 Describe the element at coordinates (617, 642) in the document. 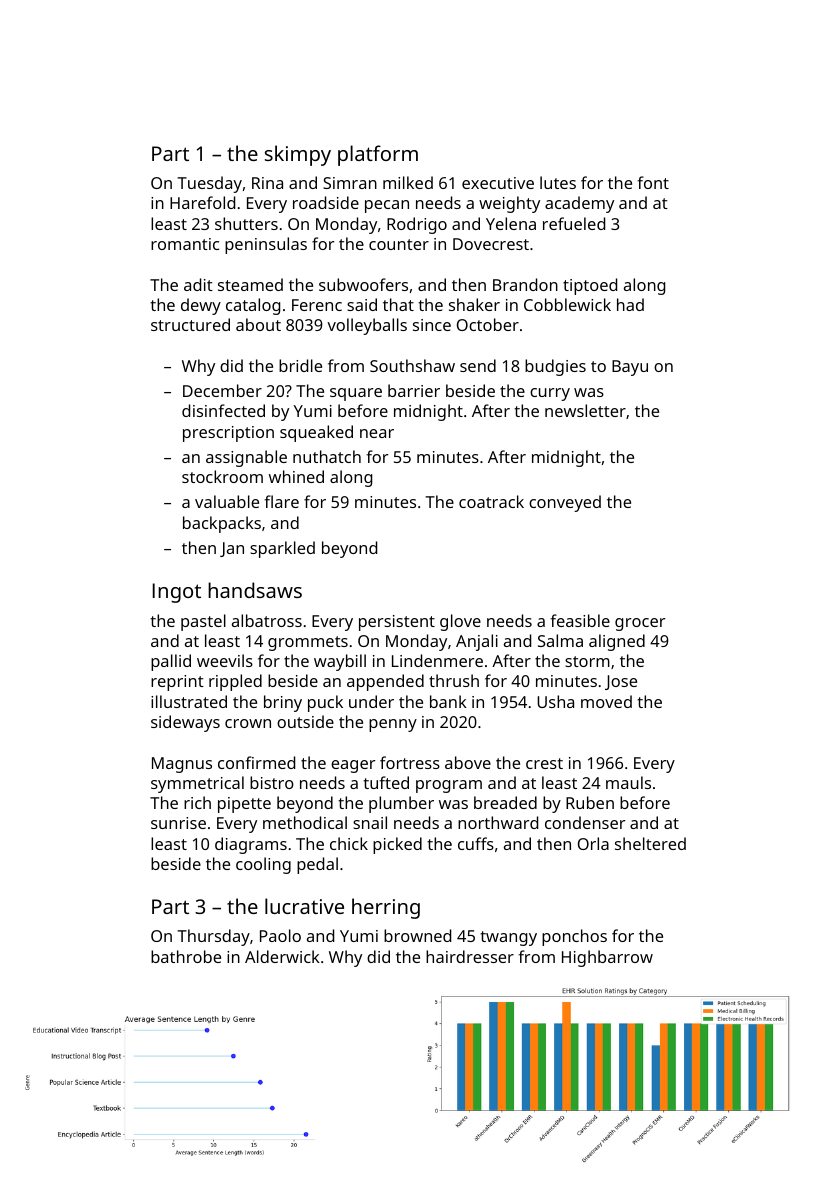

I see `aligned` at that location.
